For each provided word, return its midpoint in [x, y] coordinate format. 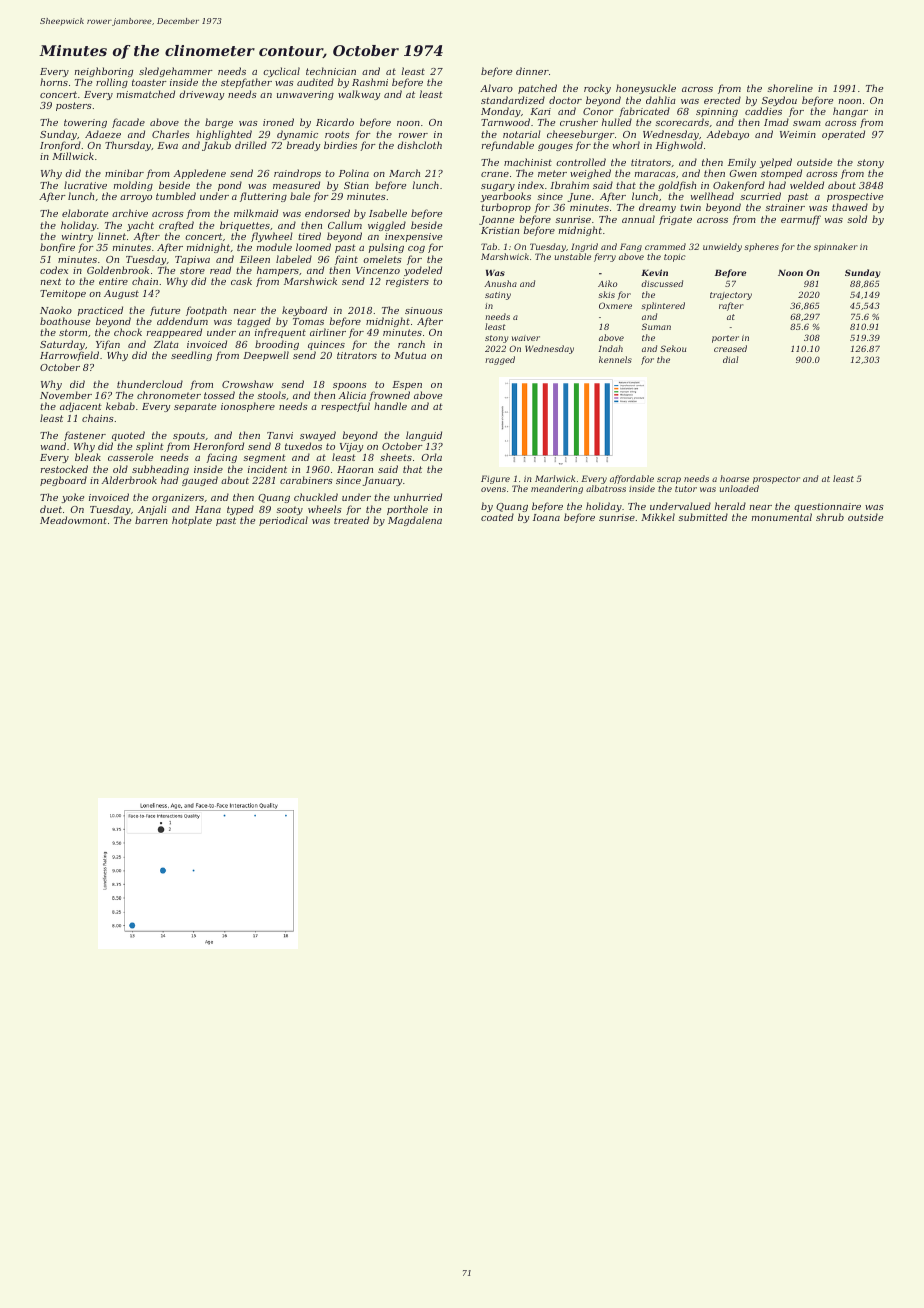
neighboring [104, 73]
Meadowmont [73, 520]
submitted [703, 517]
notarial [522, 134]
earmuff [801, 220]
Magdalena [415, 521]
